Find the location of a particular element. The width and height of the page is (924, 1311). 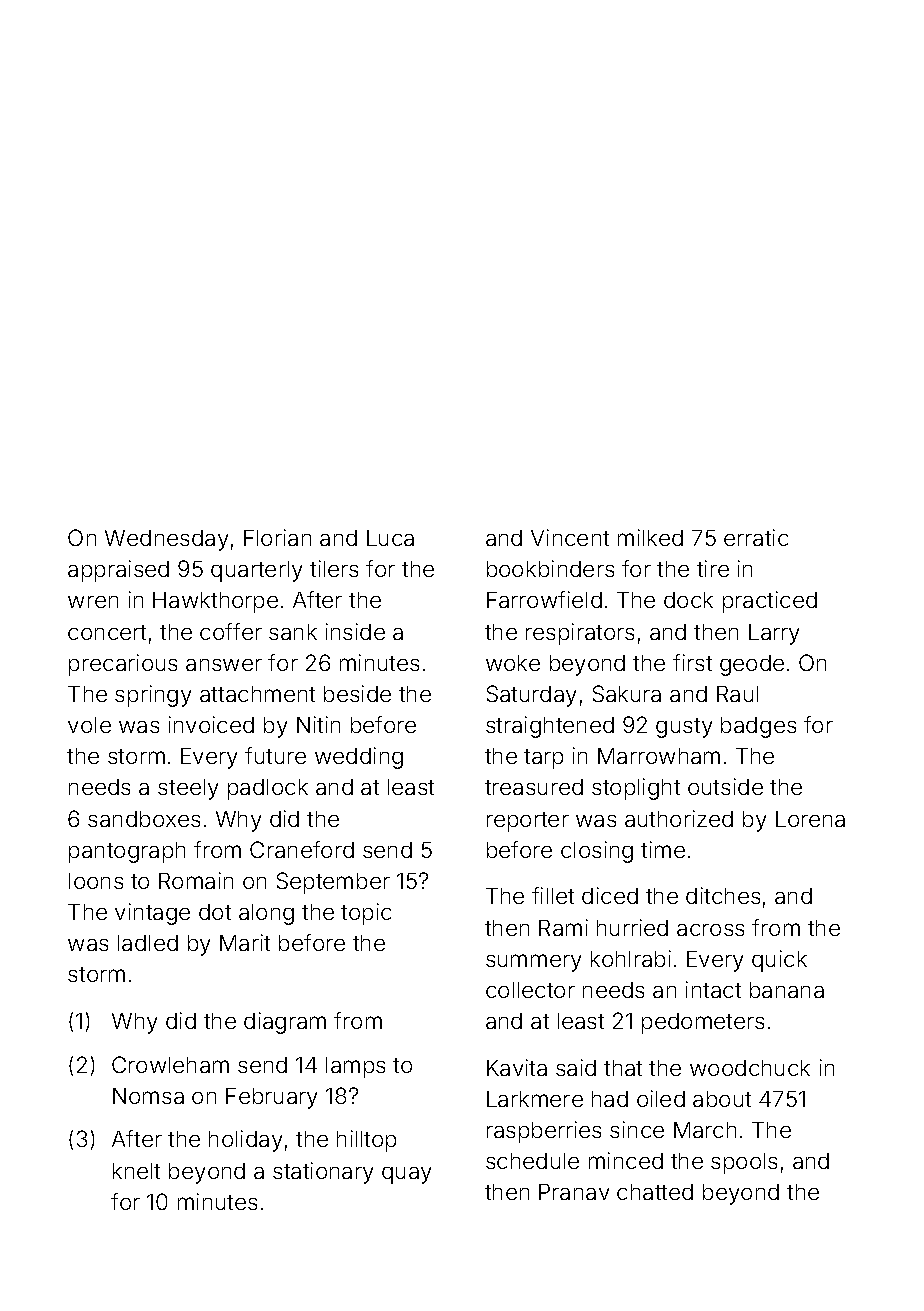

chatted is located at coordinates (655, 1192).
